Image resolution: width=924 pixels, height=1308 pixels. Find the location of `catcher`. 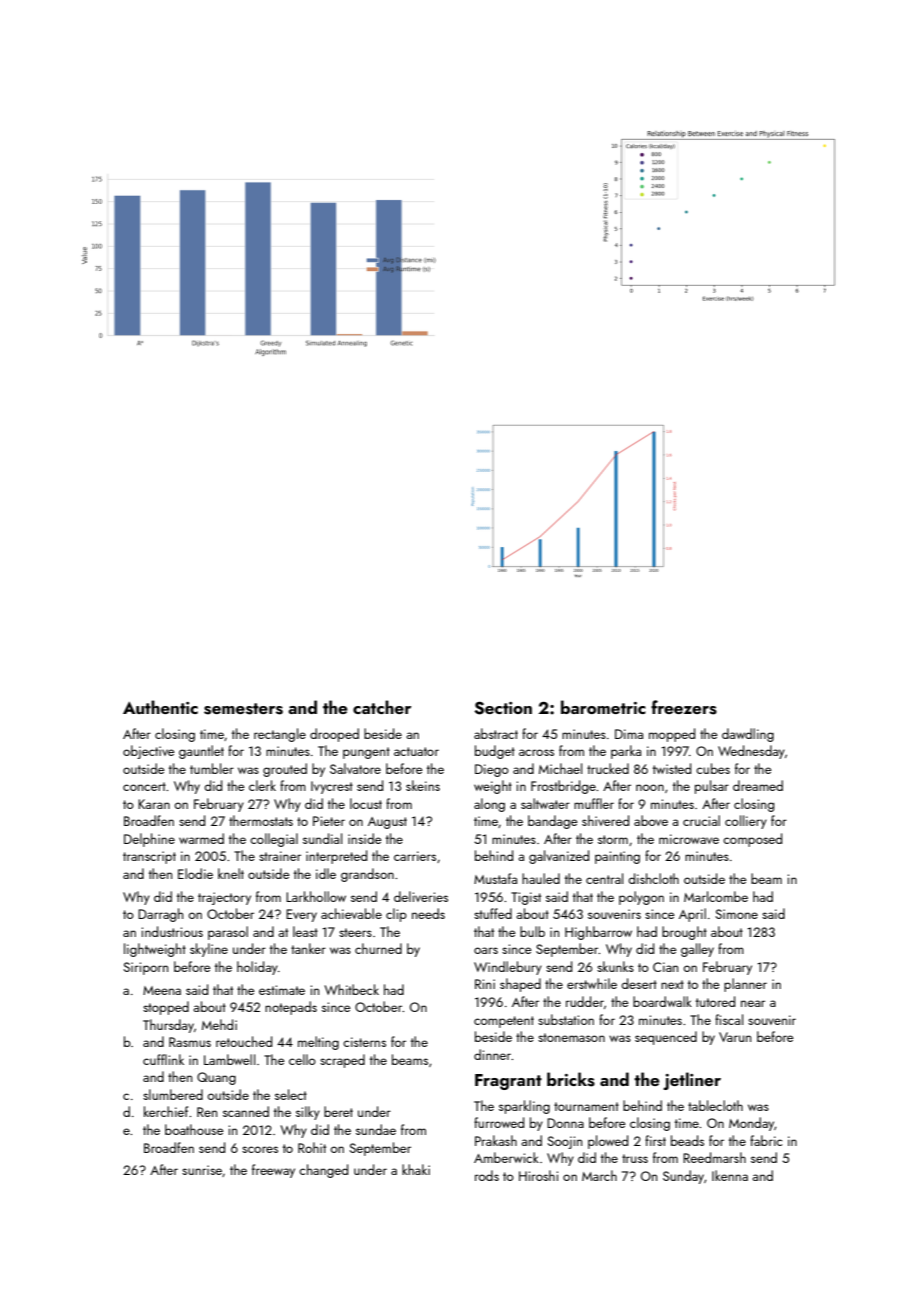

catcher is located at coordinates (382, 707).
